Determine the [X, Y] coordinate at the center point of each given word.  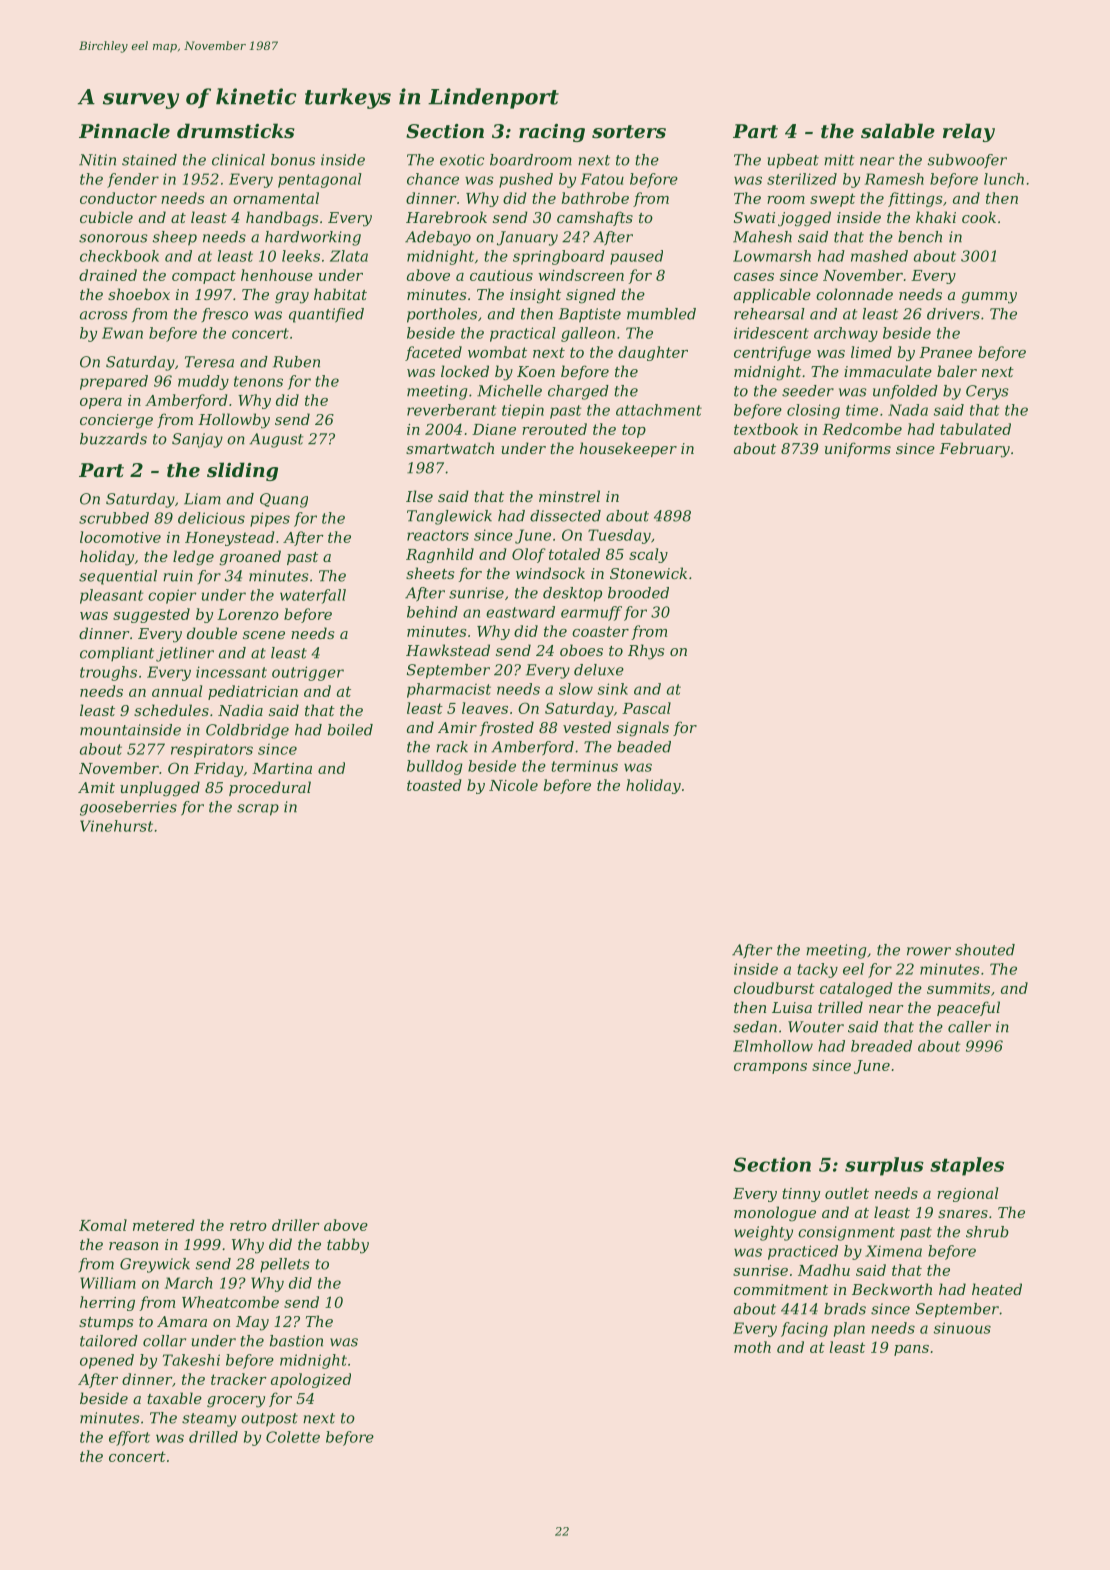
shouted [985, 950]
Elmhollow [773, 1046]
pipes [270, 519]
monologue [775, 1214]
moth [752, 1347]
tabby [348, 1246]
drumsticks [236, 130]
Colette [293, 1437]
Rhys [646, 652]
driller [296, 1225]
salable [898, 130]
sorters [629, 131]
